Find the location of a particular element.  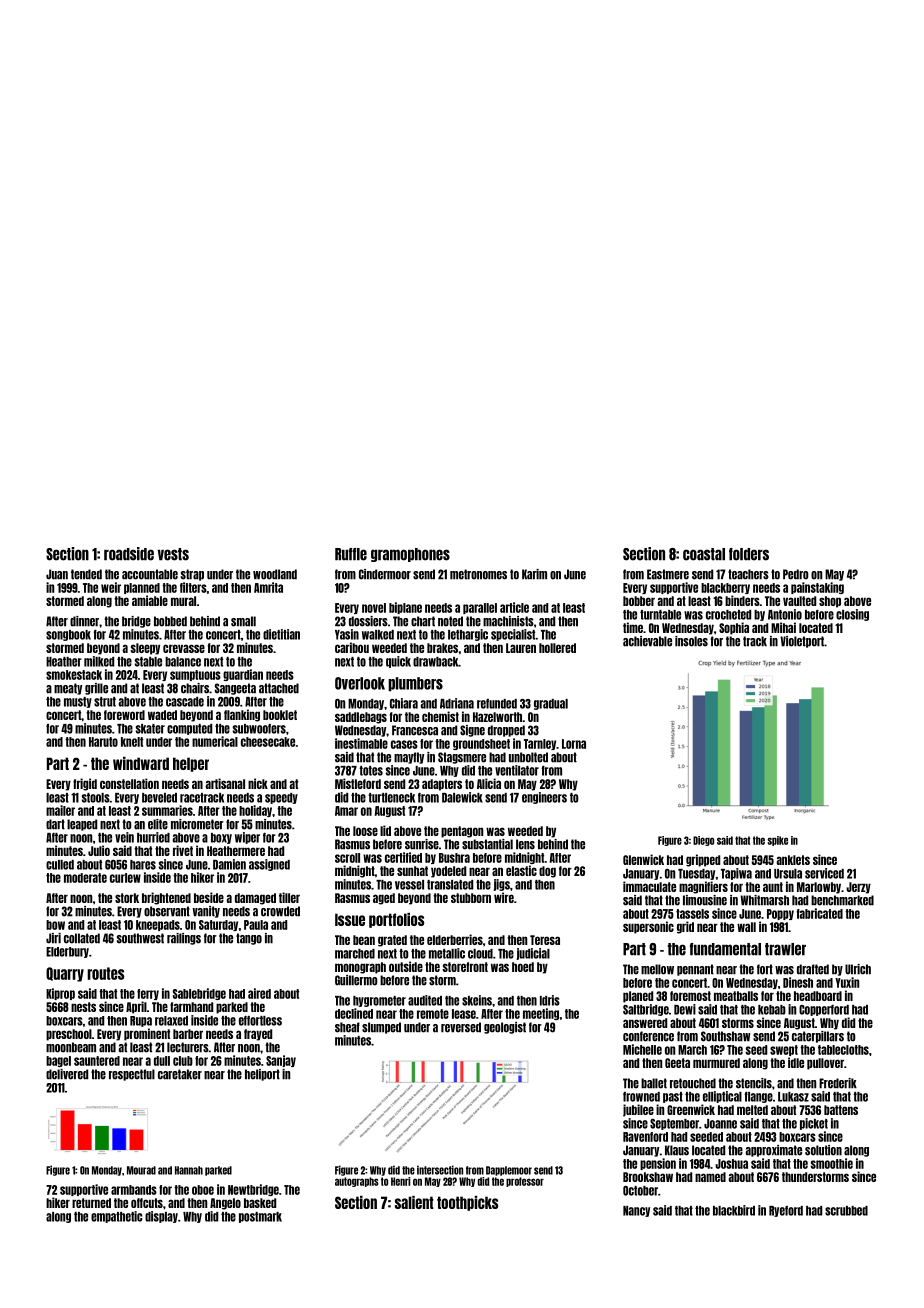

ballet is located at coordinates (654, 1083).
